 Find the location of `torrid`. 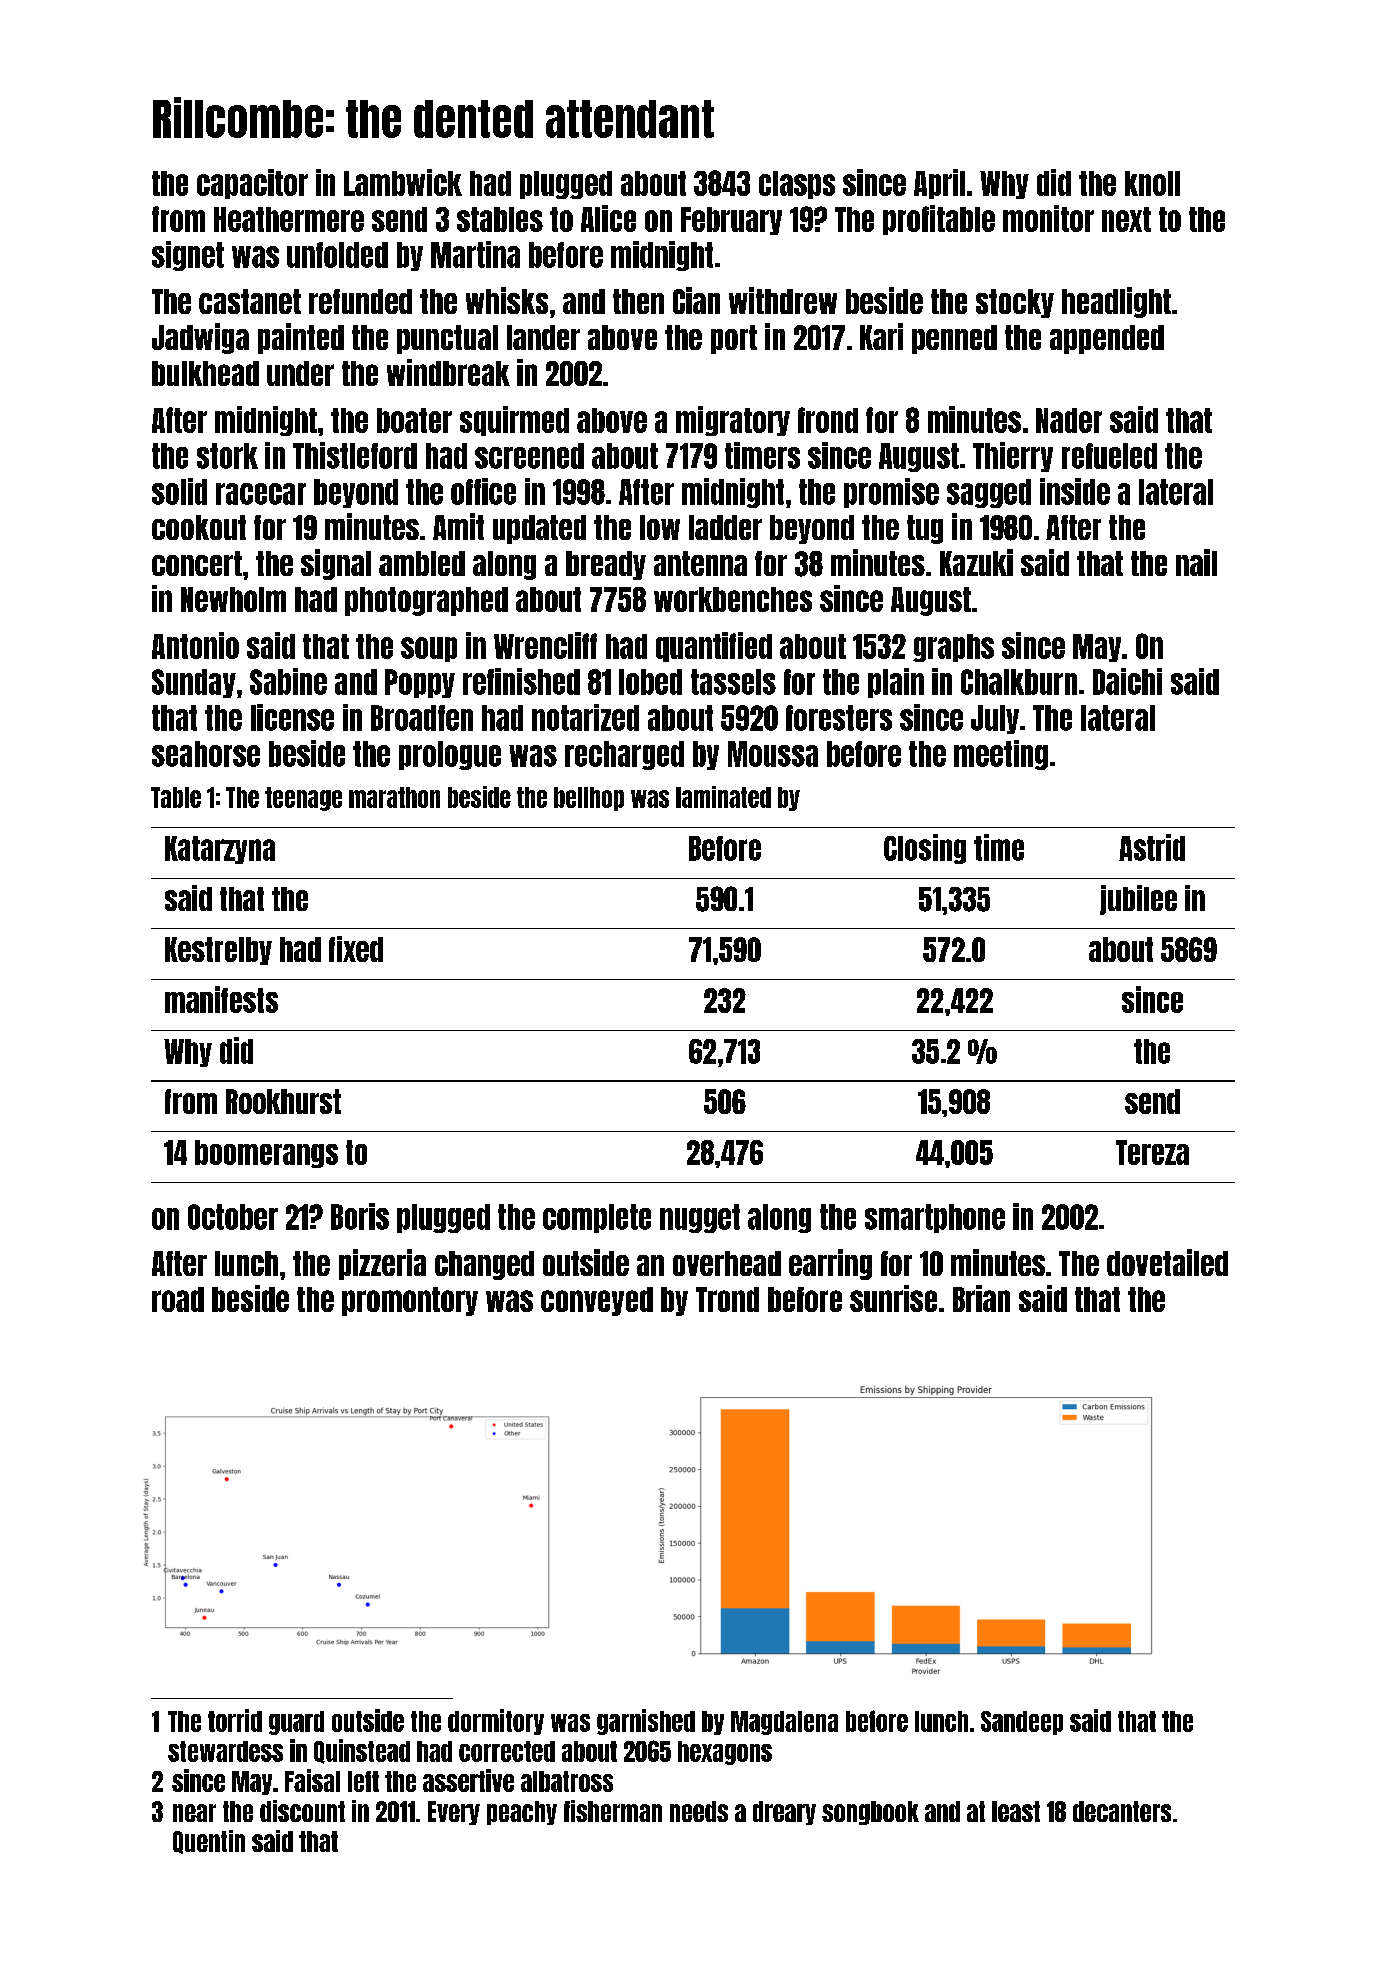

torrid is located at coordinates (235, 1720).
